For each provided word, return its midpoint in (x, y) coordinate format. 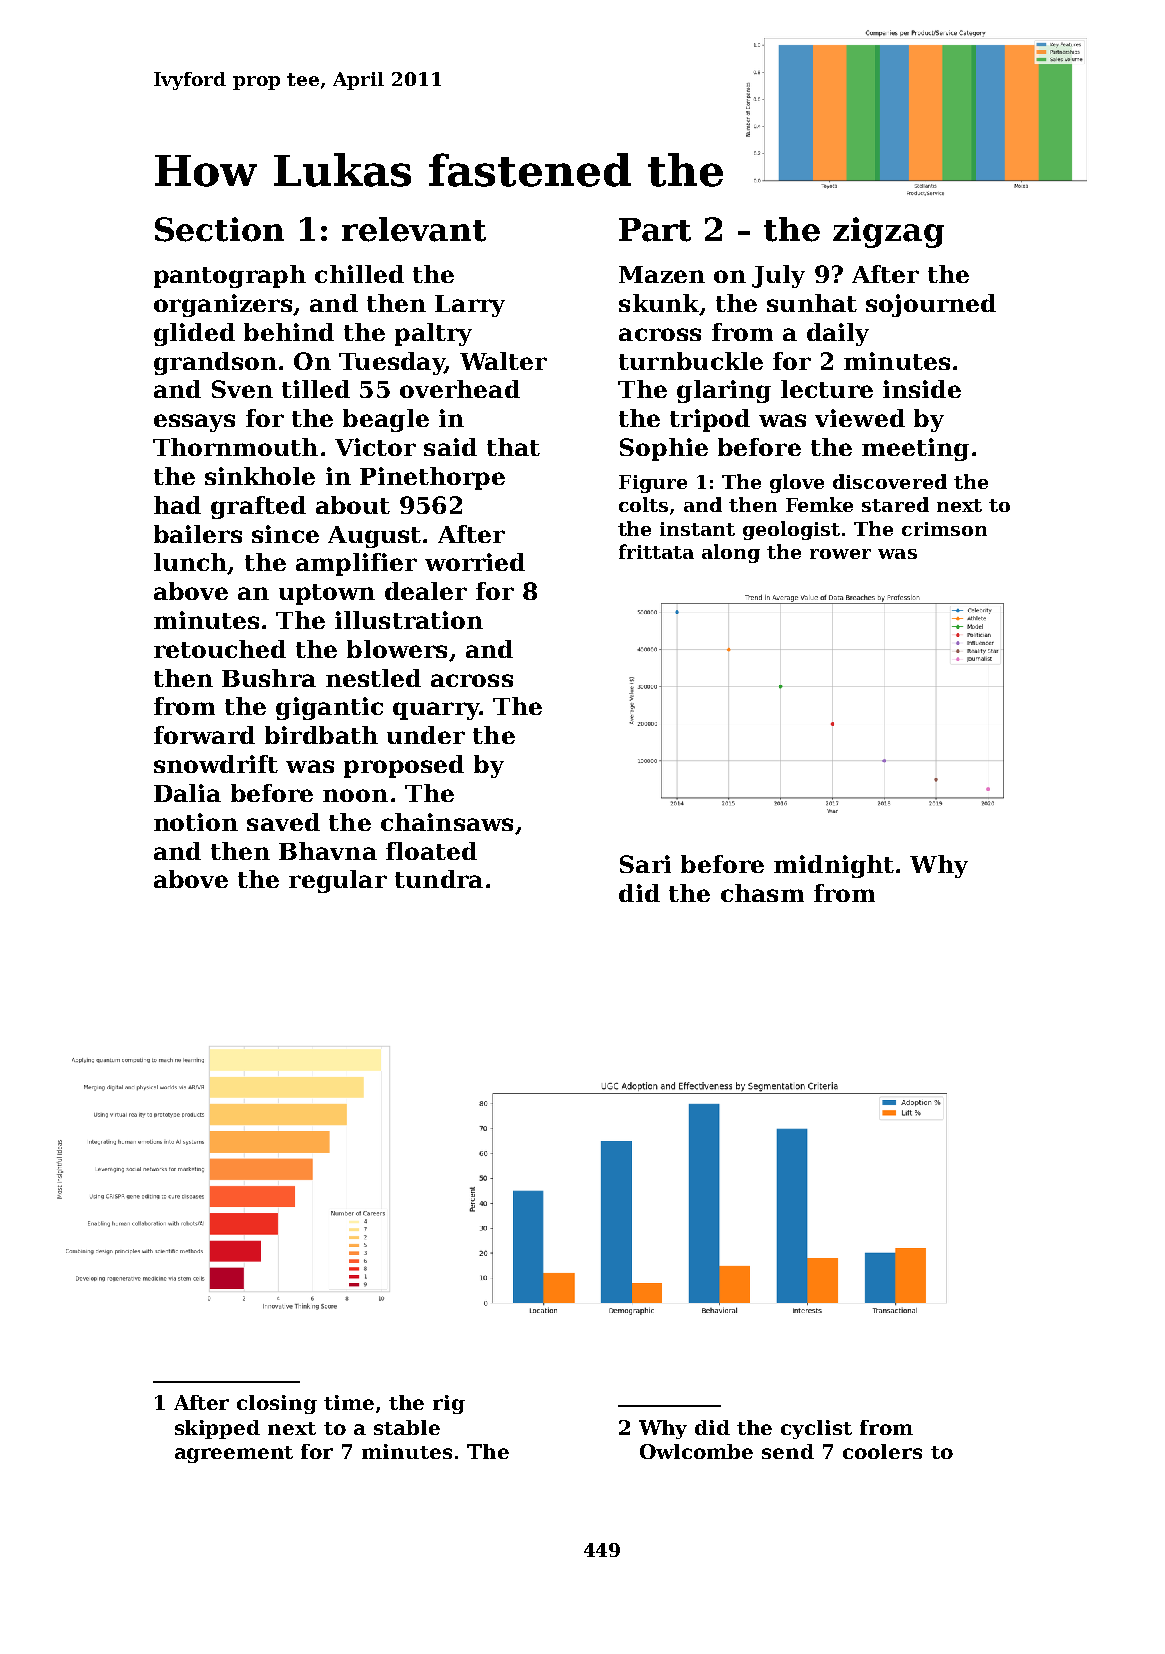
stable (407, 1427)
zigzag (888, 232)
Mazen (662, 274)
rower (840, 554)
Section (219, 229)
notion (196, 822)
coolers (882, 1451)
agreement (234, 1454)
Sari (645, 864)
